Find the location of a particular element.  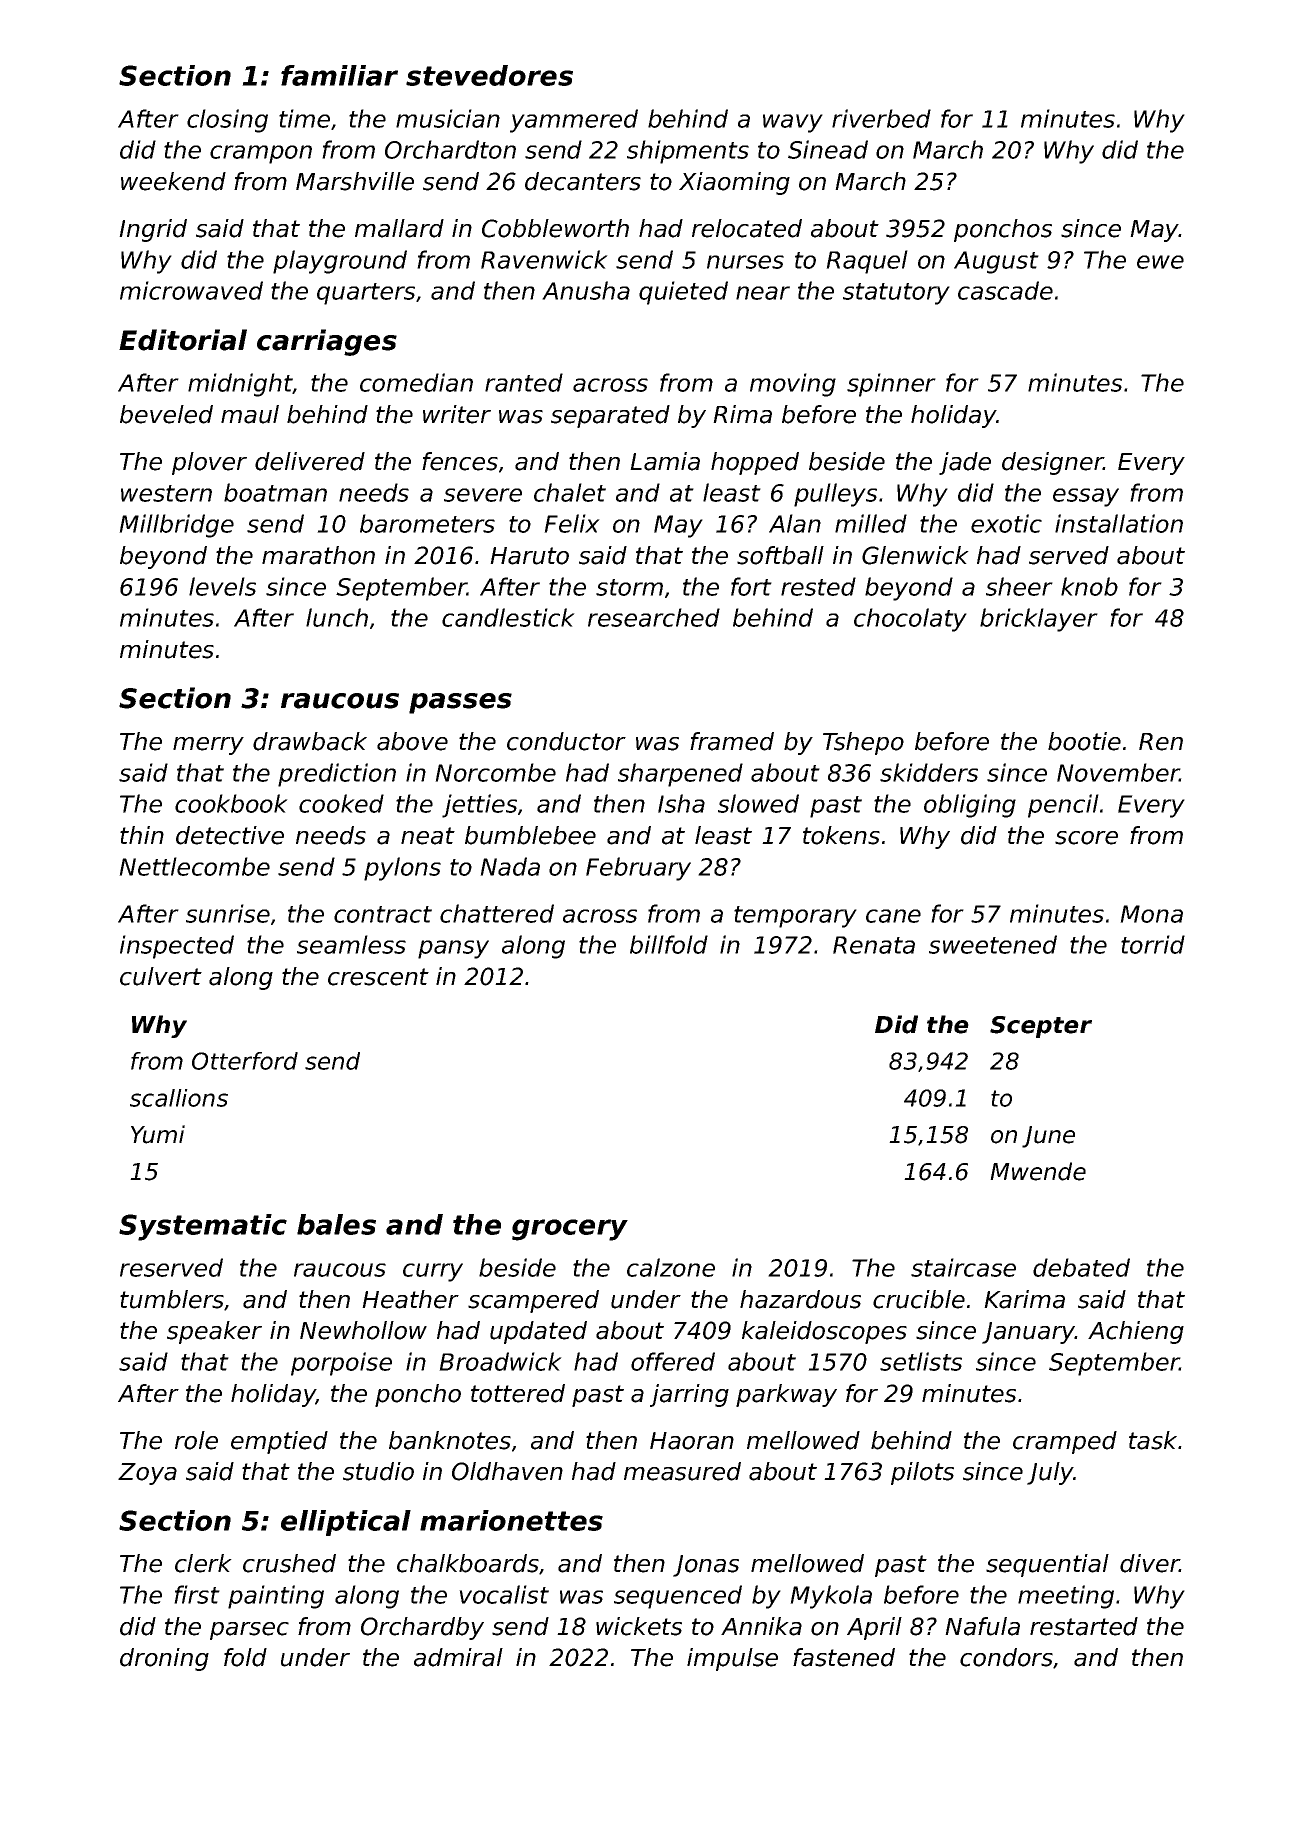

yammered is located at coordinates (574, 121).
